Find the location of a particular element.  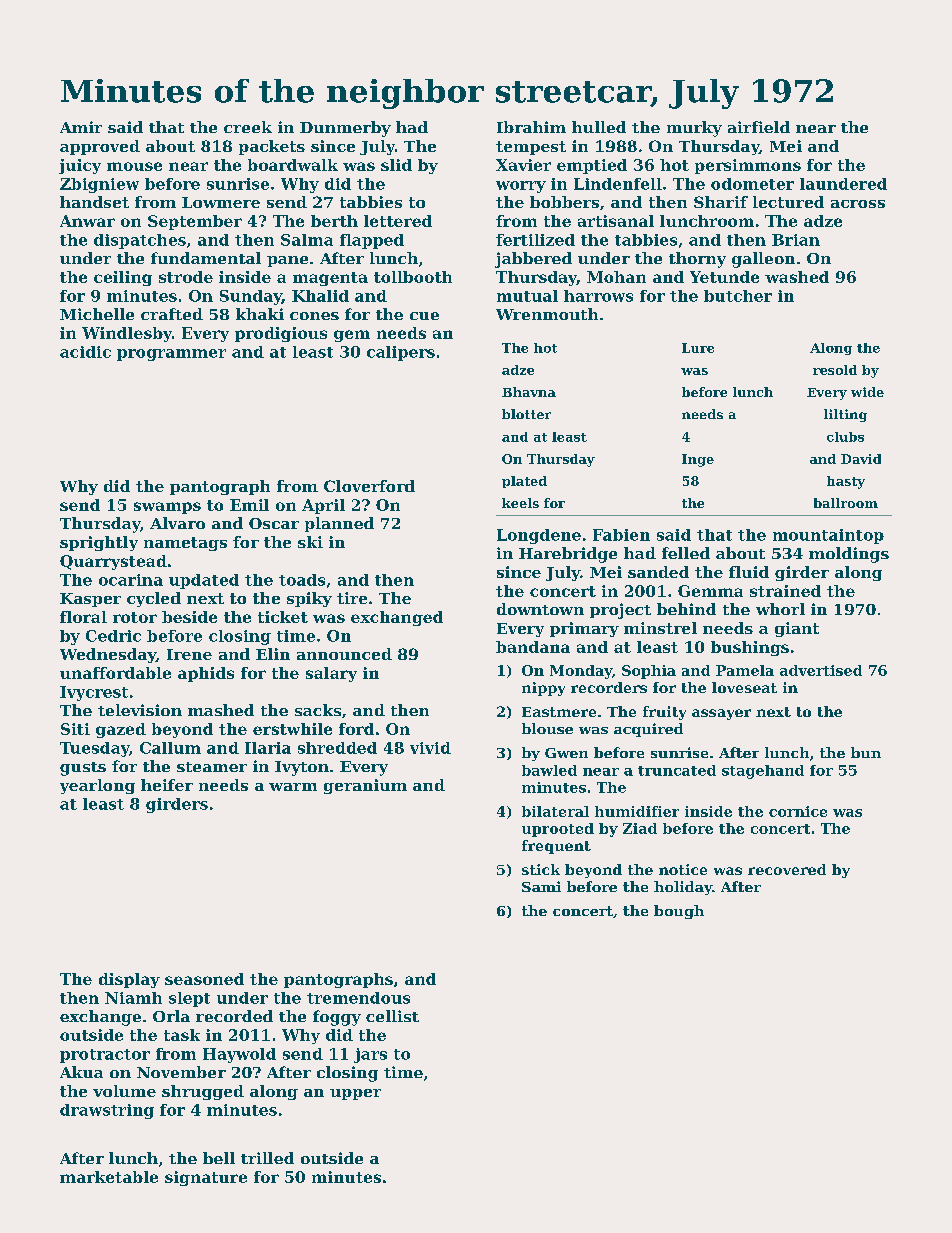

airfield is located at coordinates (759, 127).
